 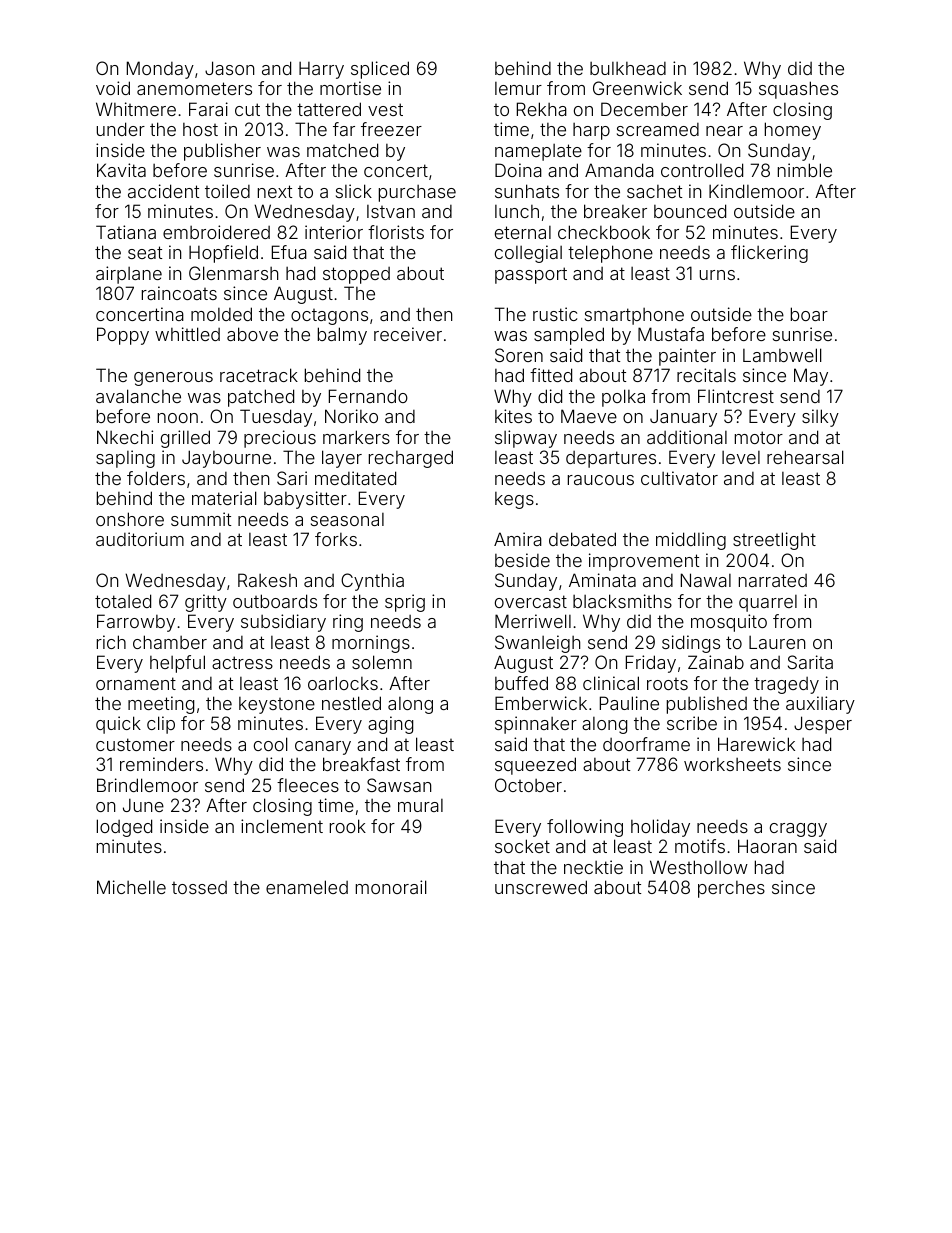 I want to click on lemur, so click(x=518, y=88).
